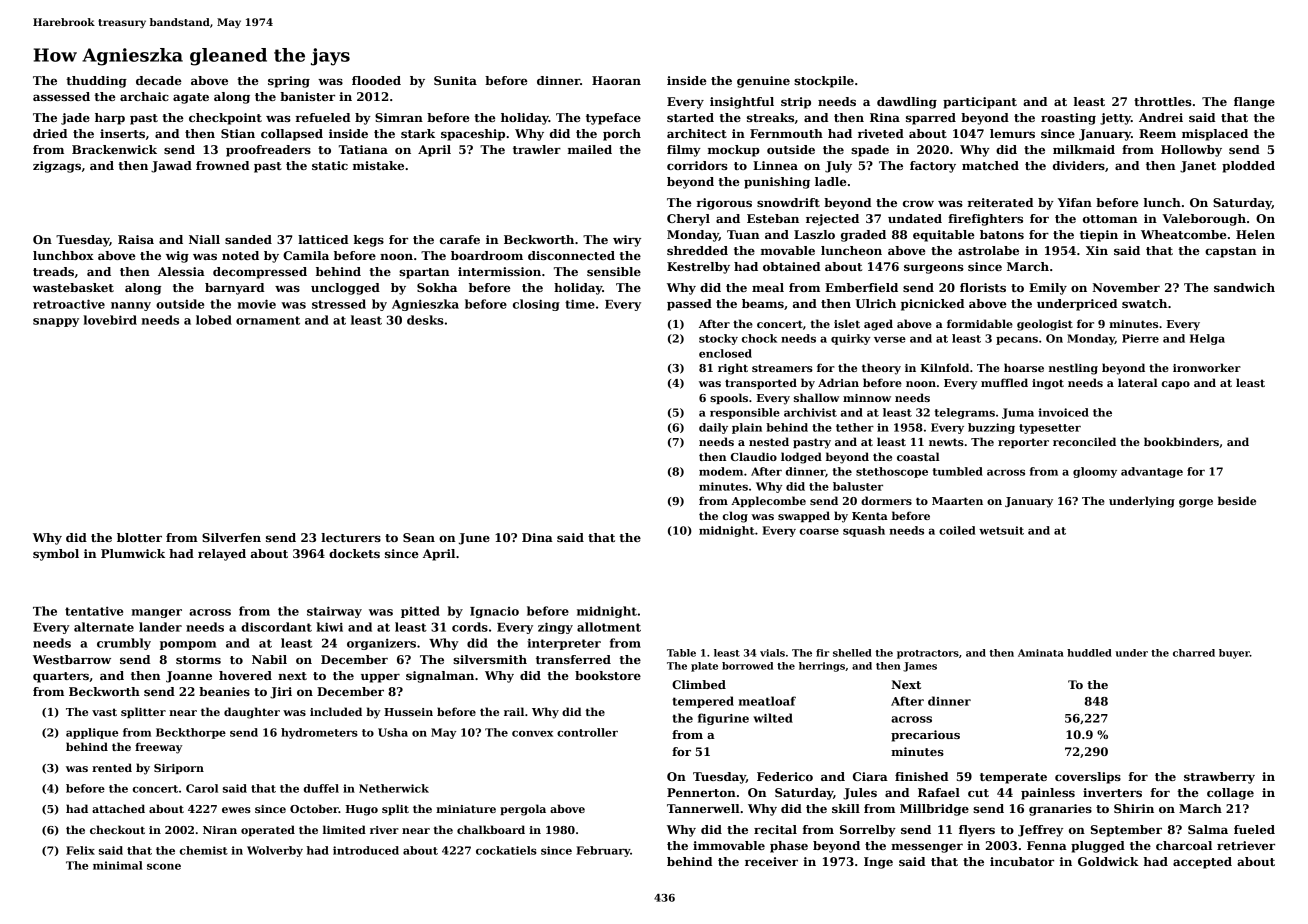 The width and height of the screenshot is (1308, 924). Describe the element at coordinates (537, 537) in the screenshot. I see `Dina` at that location.
